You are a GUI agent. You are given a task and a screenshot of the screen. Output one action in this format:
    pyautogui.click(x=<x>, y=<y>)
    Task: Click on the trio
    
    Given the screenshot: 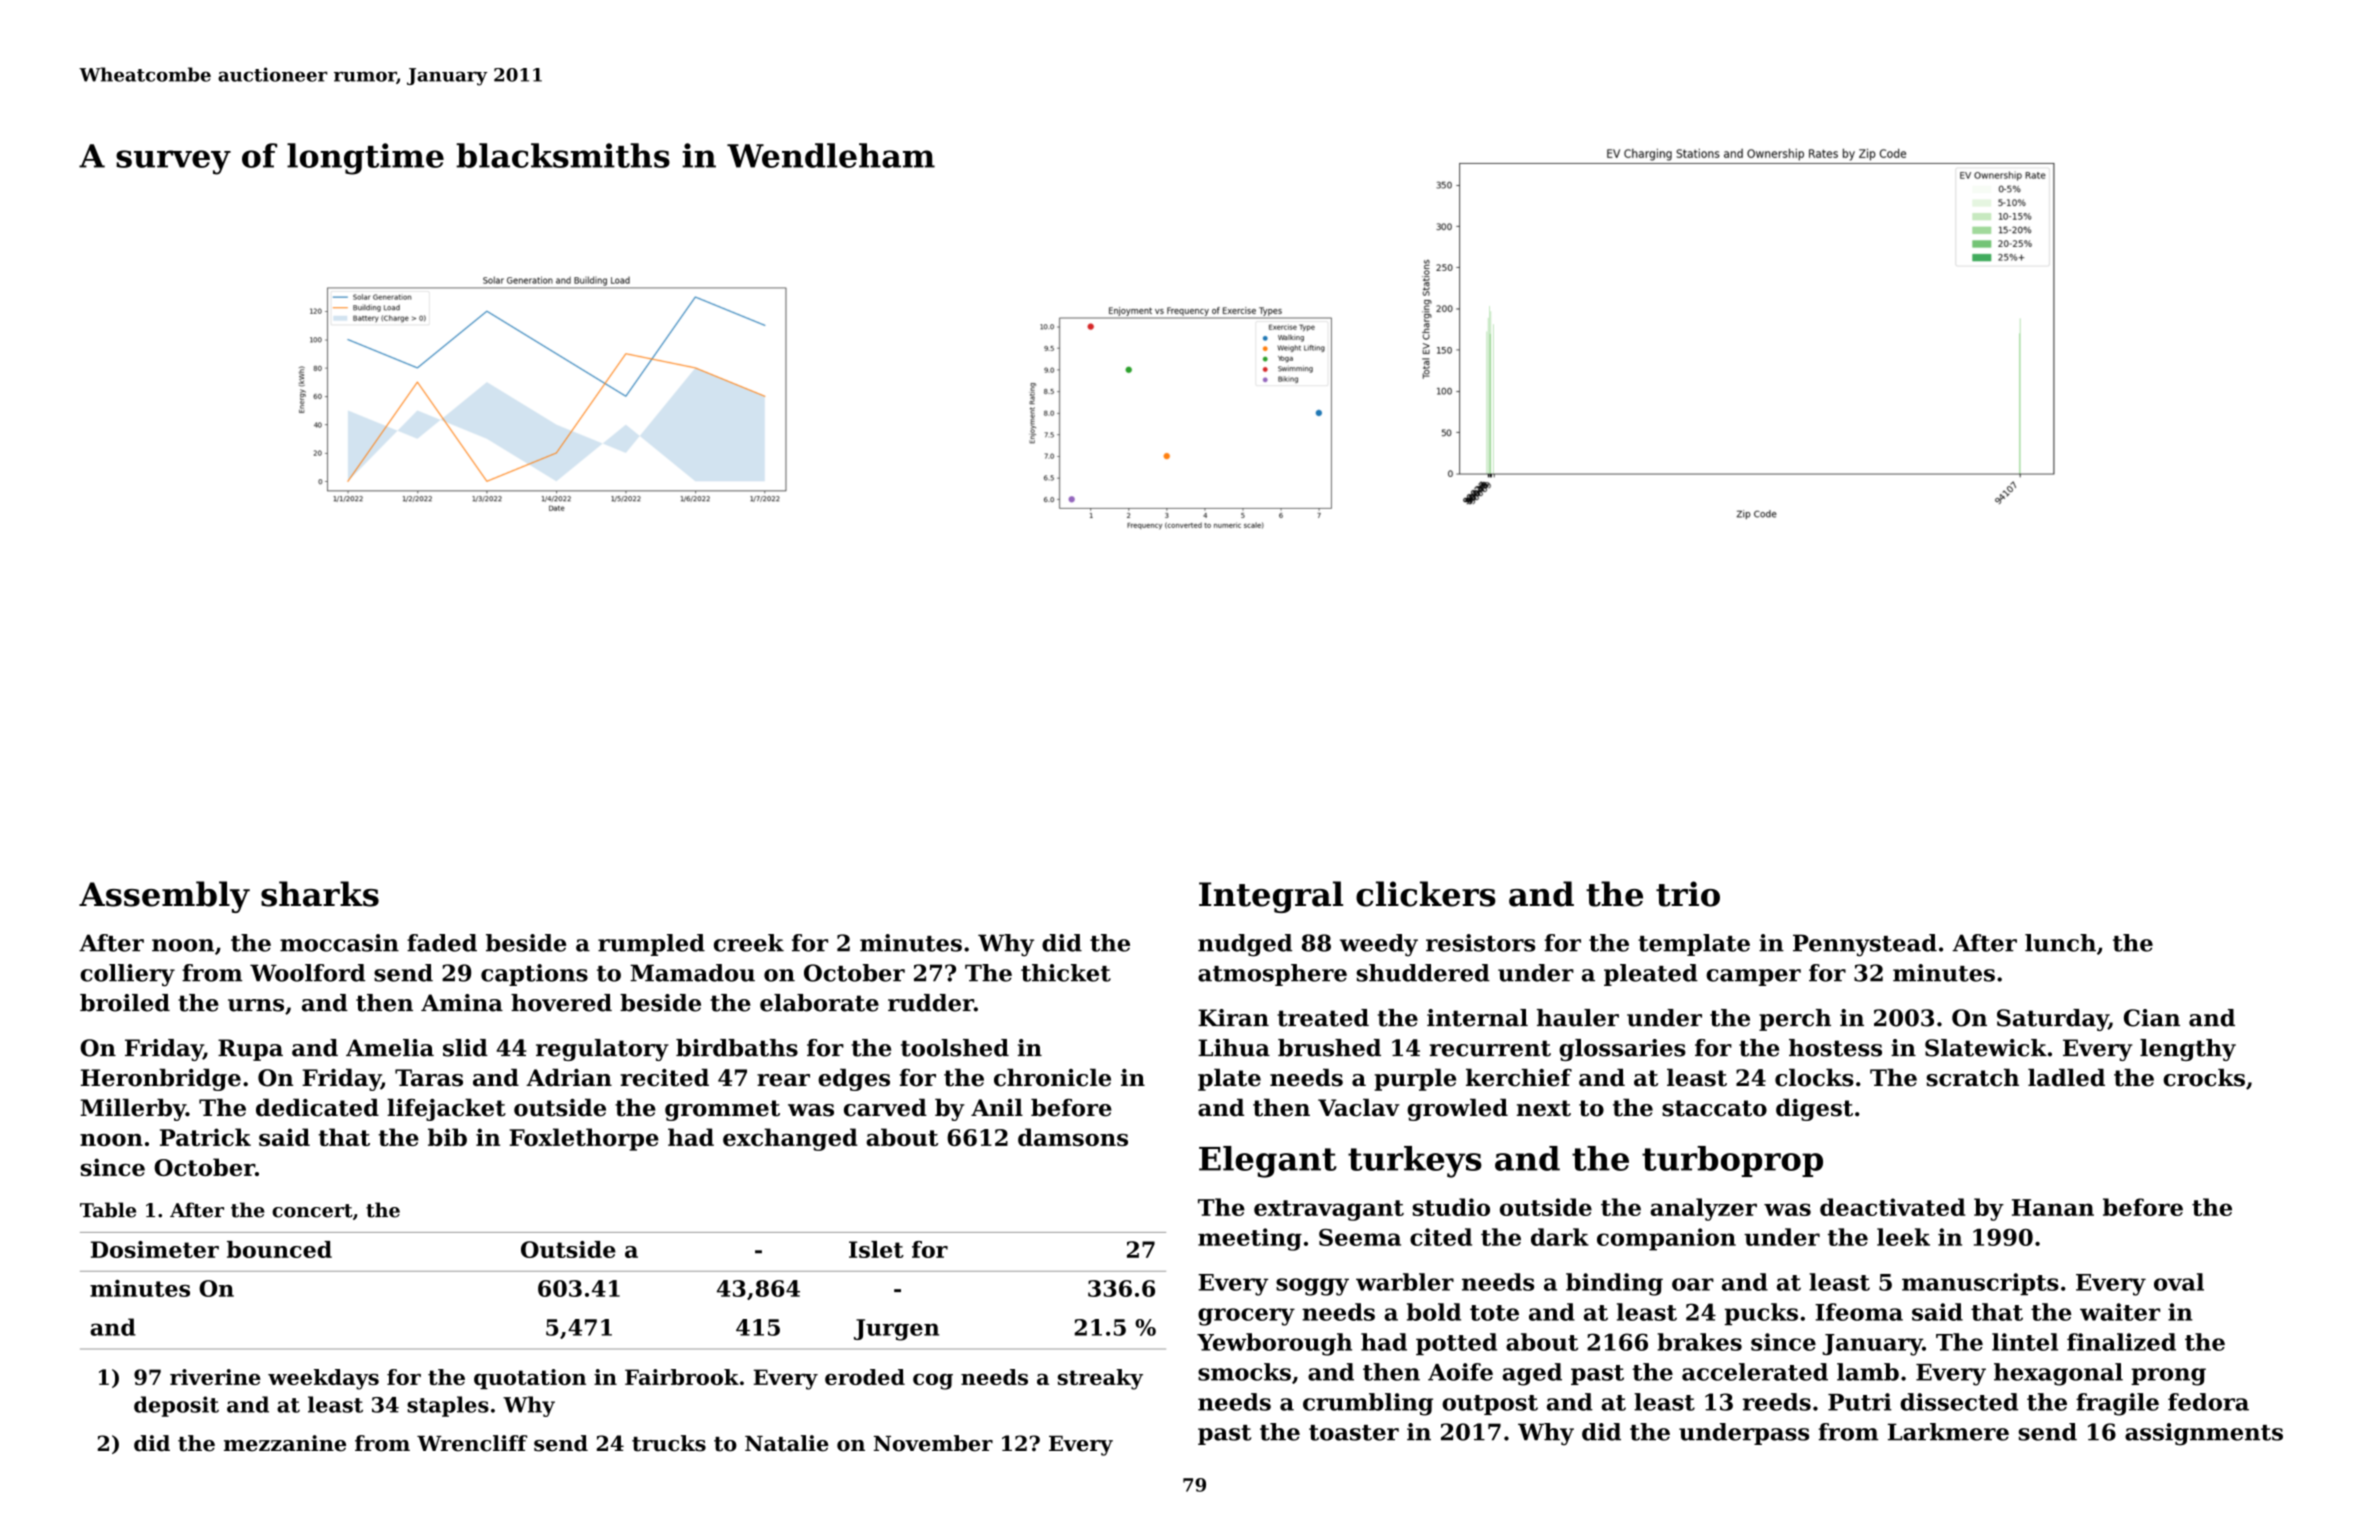 What is the action you would take?
    pyautogui.click(x=1688, y=894)
